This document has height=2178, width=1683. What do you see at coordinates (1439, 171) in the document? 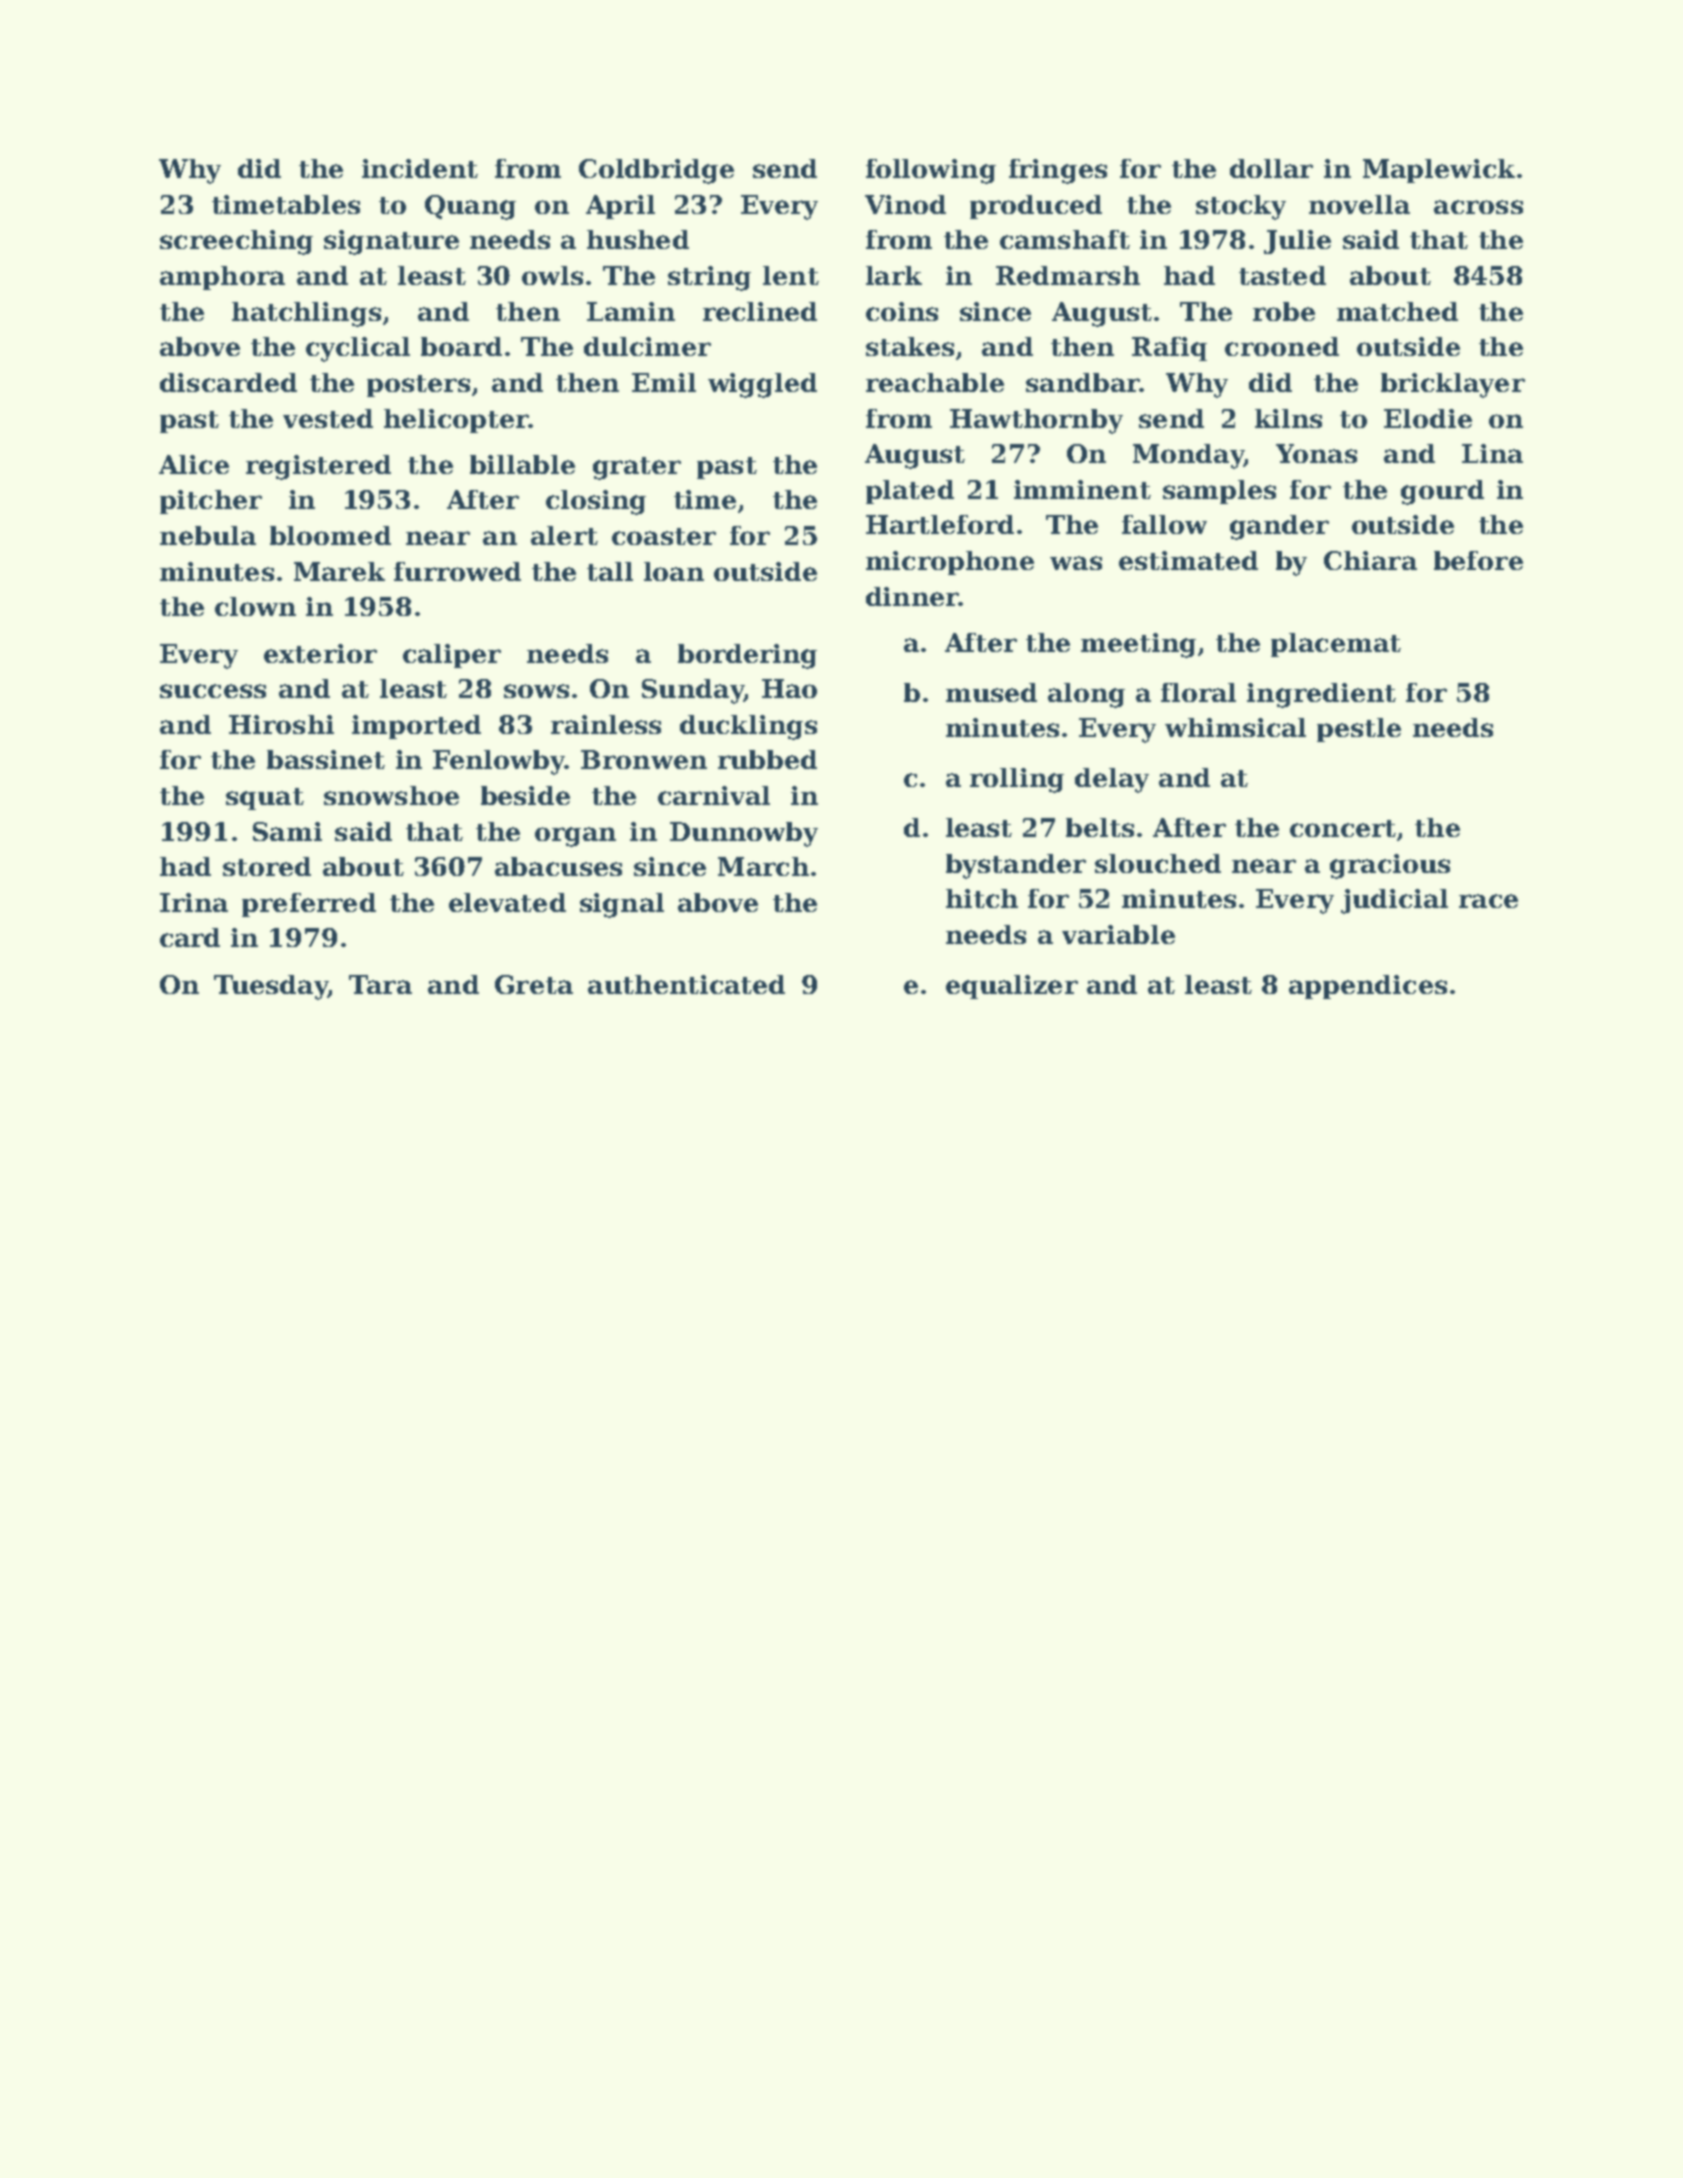
I see `Maplewick` at bounding box center [1439, 171].
